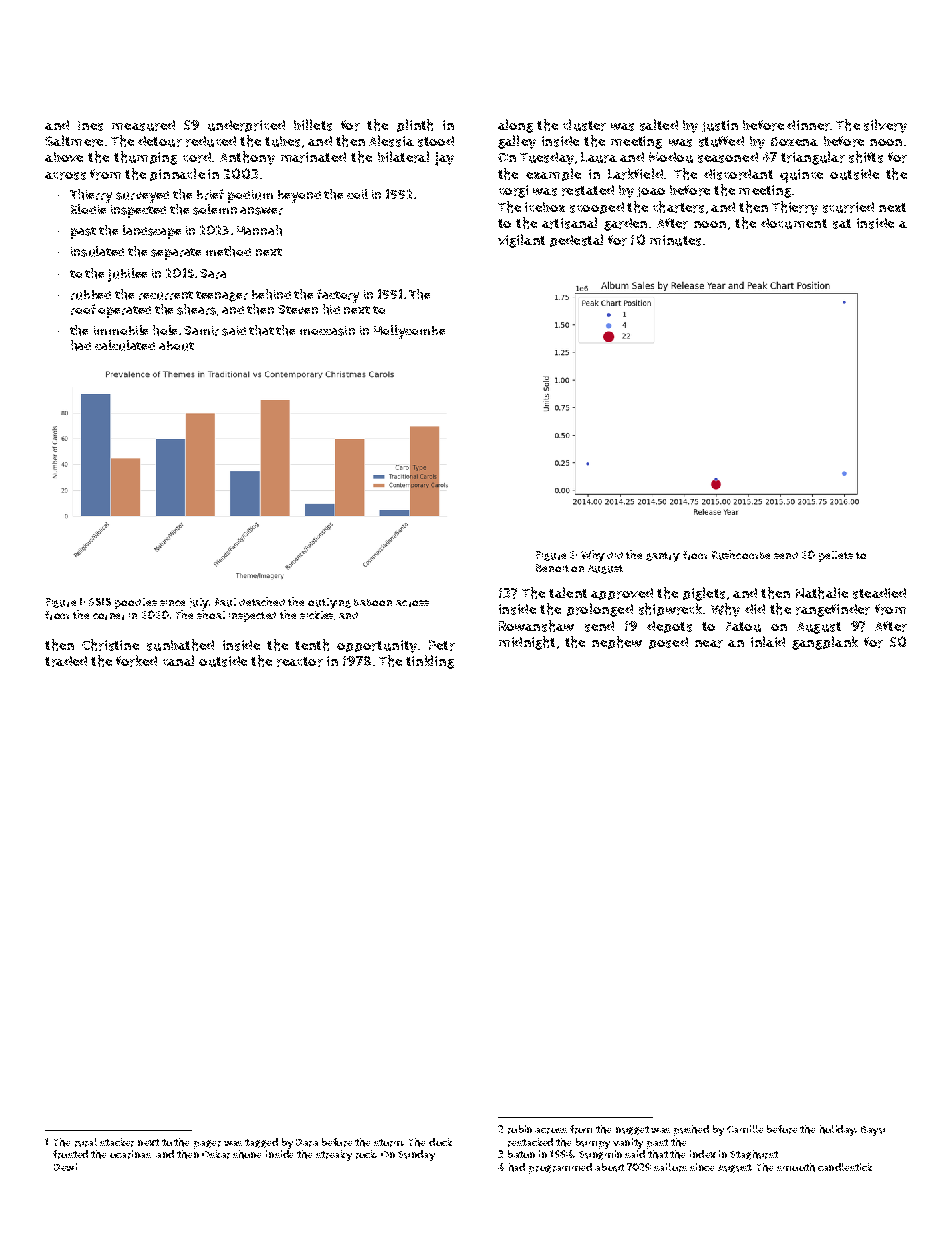 This screenshot has width=952, height=1233. Describe the element at coordinates (66, 661) in the screenshot. I see `traded` at that location.
